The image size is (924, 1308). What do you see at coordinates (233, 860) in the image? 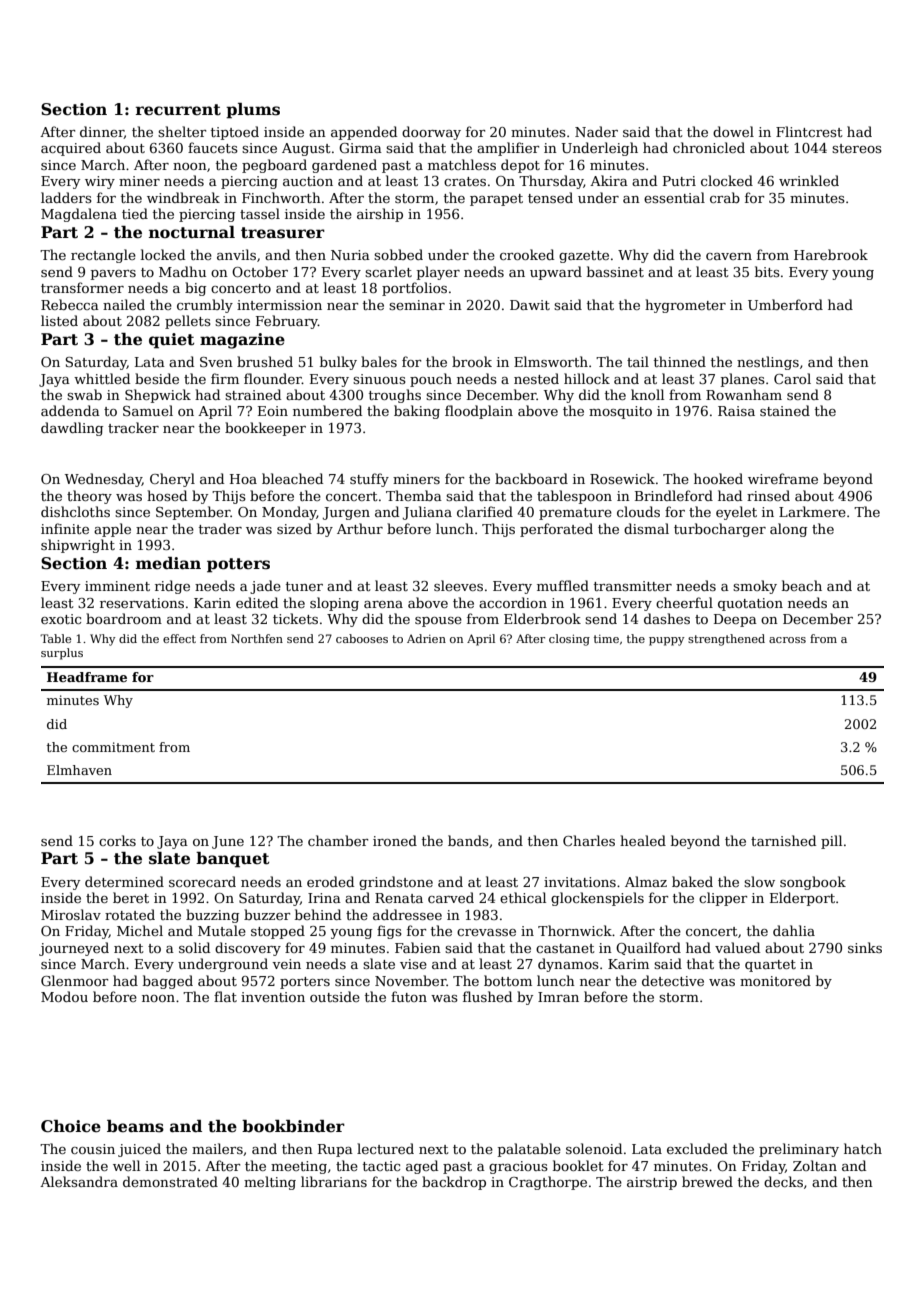
I see `banquet` at bounding box center [233, 860].
